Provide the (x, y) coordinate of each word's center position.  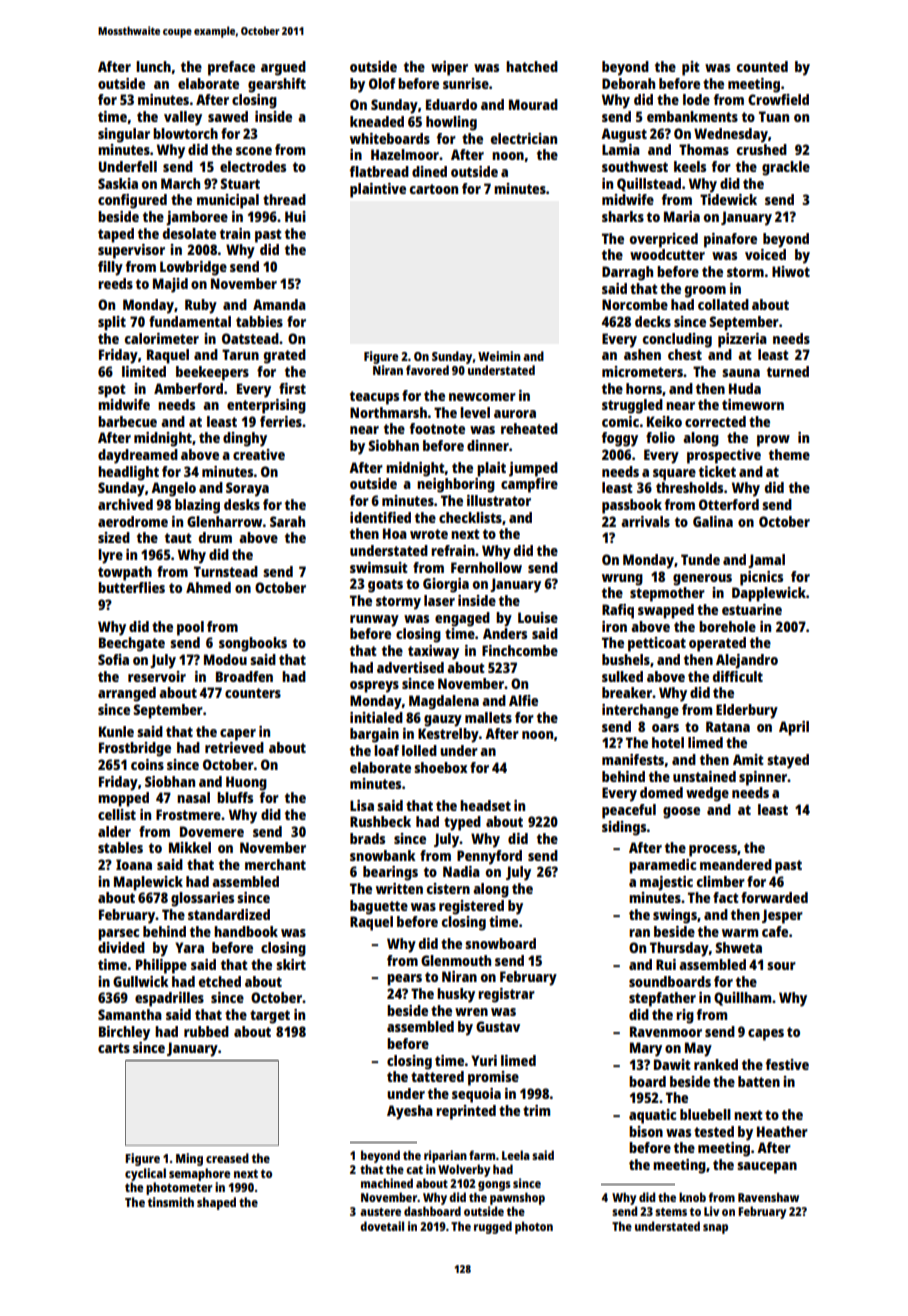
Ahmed (208, 587)
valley (183, 118)
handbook (246, 931)
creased (227, 1158)
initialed (376, 717)
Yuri (484, 1060)
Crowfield (778, 99)
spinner (763, 778)
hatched (532, 66)
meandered (736, 864)
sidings (624, 828)
